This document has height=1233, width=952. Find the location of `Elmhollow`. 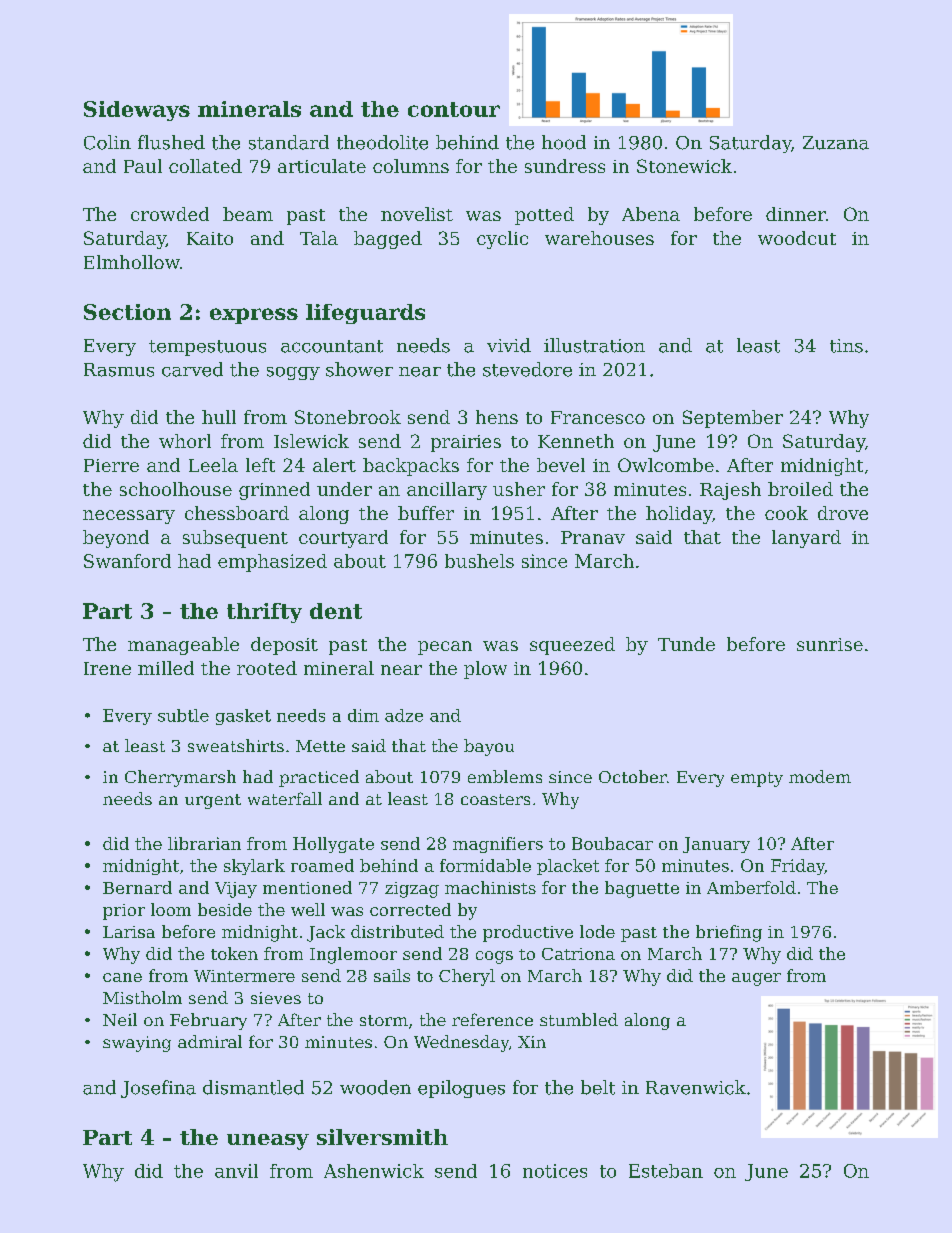

Elmhollow is located at coordinates (132, 262).
